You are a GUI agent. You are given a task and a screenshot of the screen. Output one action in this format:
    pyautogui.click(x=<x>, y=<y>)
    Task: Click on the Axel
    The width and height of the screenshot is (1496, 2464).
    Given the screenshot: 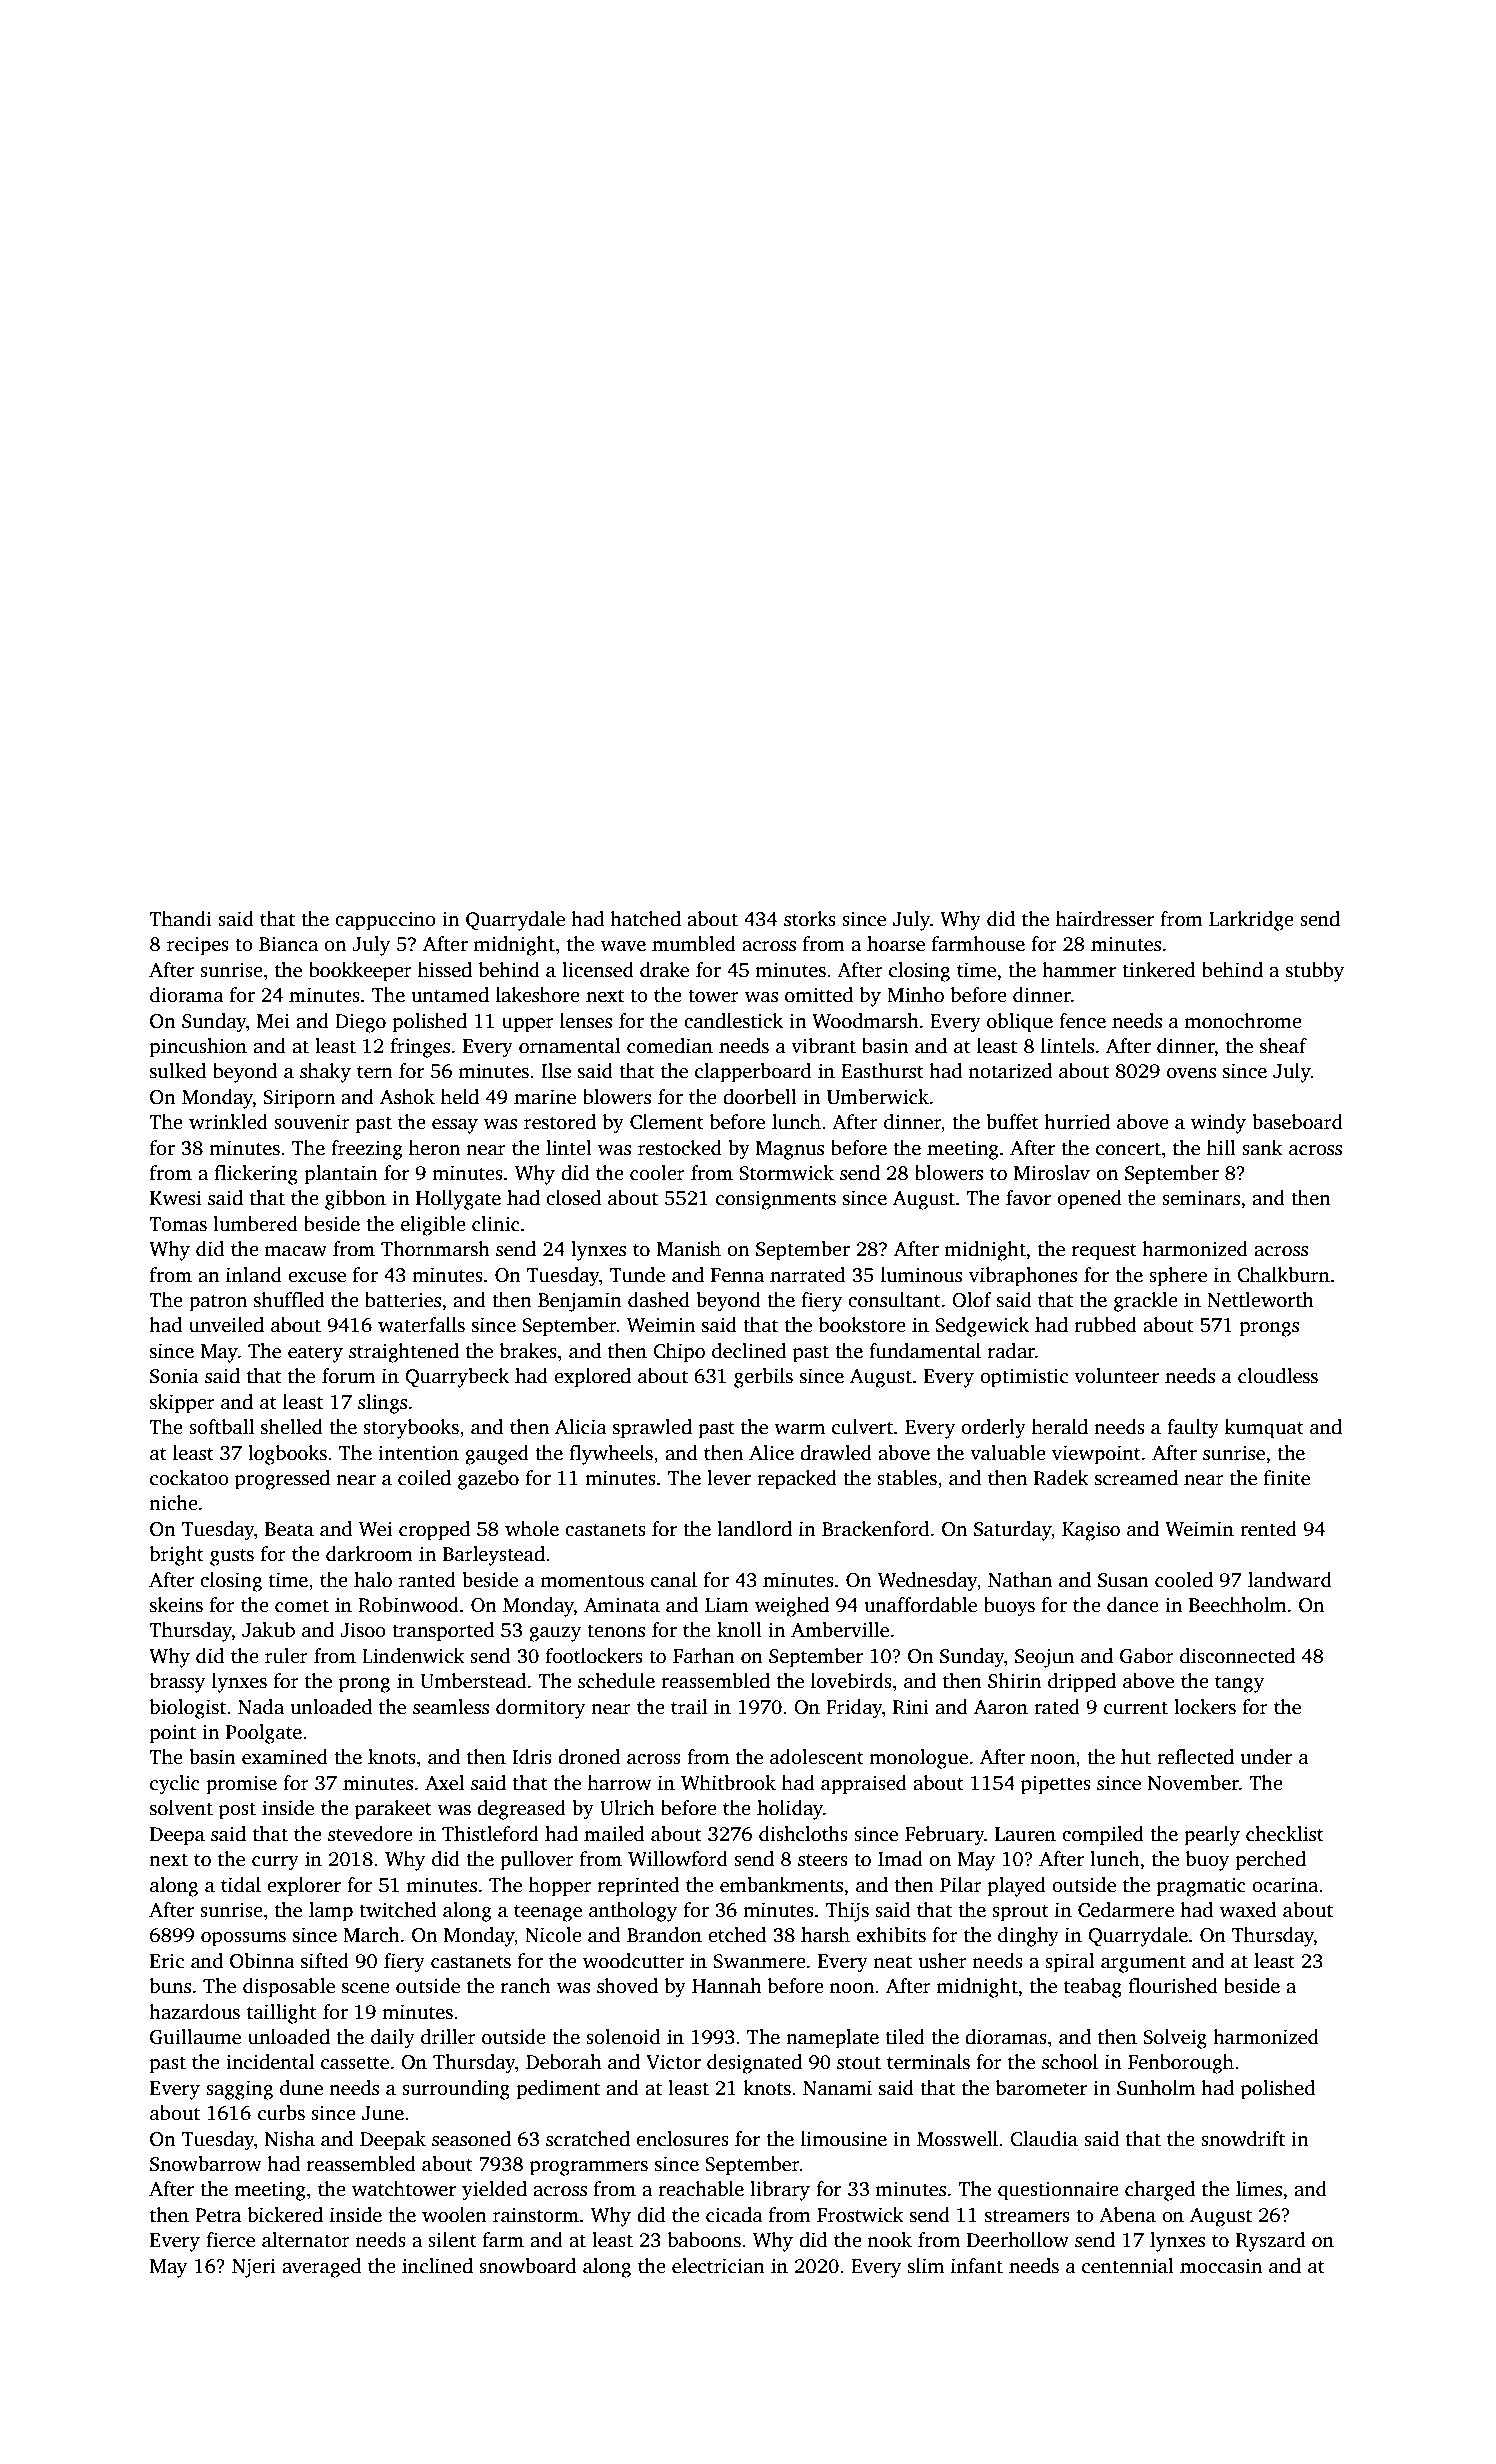 What is the action you would take?
    pyautogui.click(x=444, y=1783)
